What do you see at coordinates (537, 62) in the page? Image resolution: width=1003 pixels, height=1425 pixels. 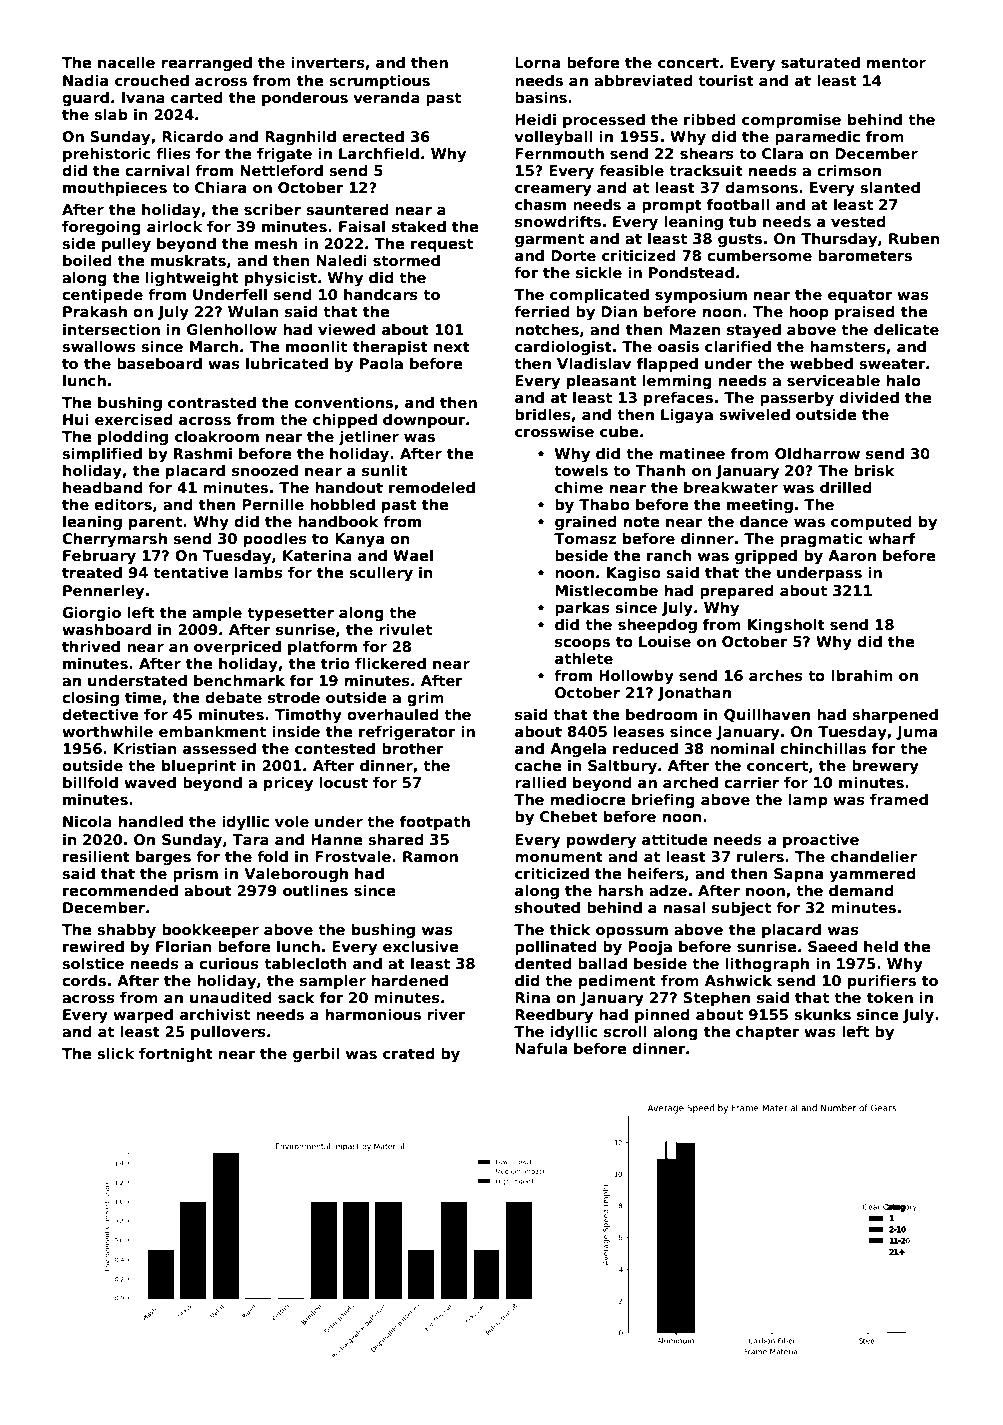 I see `Lorna` at bounding box center [537, 62].
